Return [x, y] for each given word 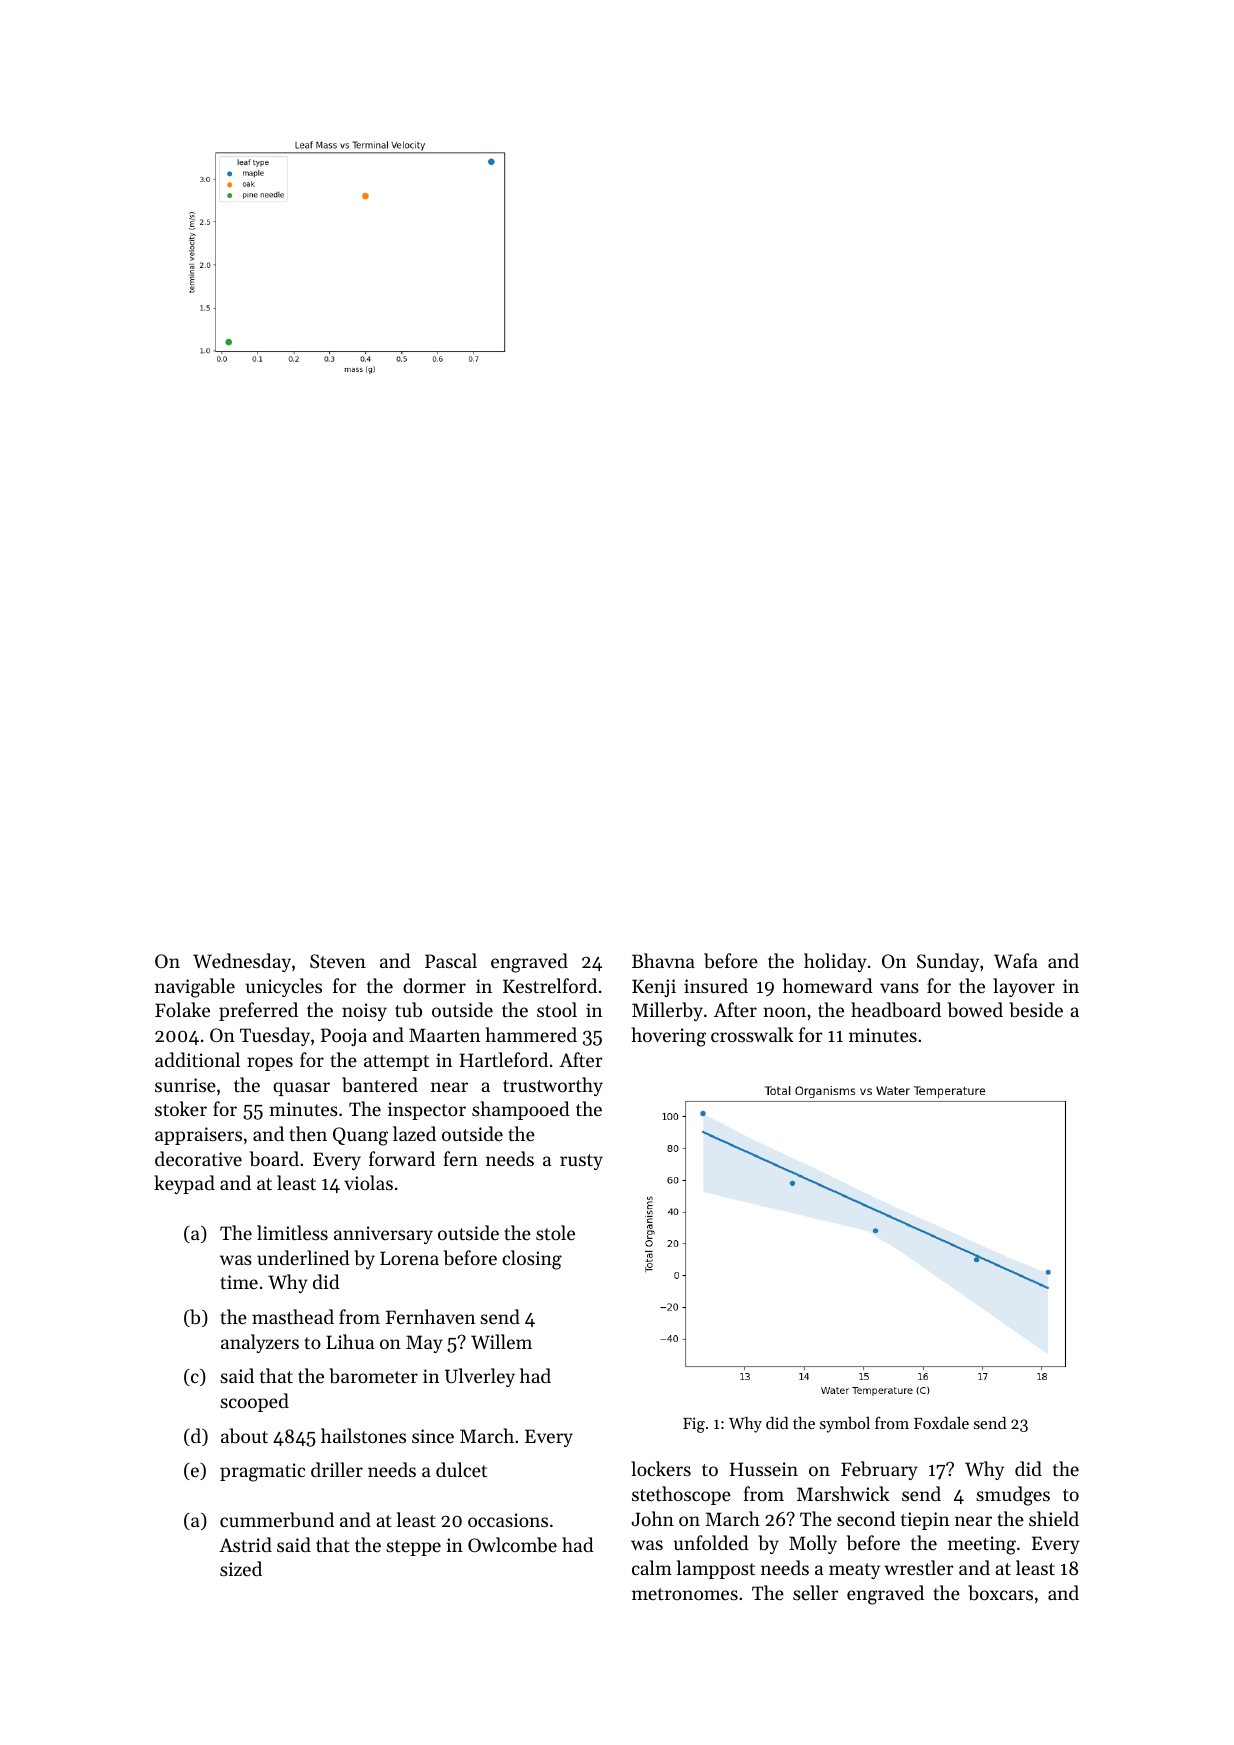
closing [532, 1260]
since [433, 1436]
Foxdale [941, 1423]
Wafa [1016, 960]
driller [337, 1469]
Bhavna [663, 960]
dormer [434, 985]
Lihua [350, 1341]
